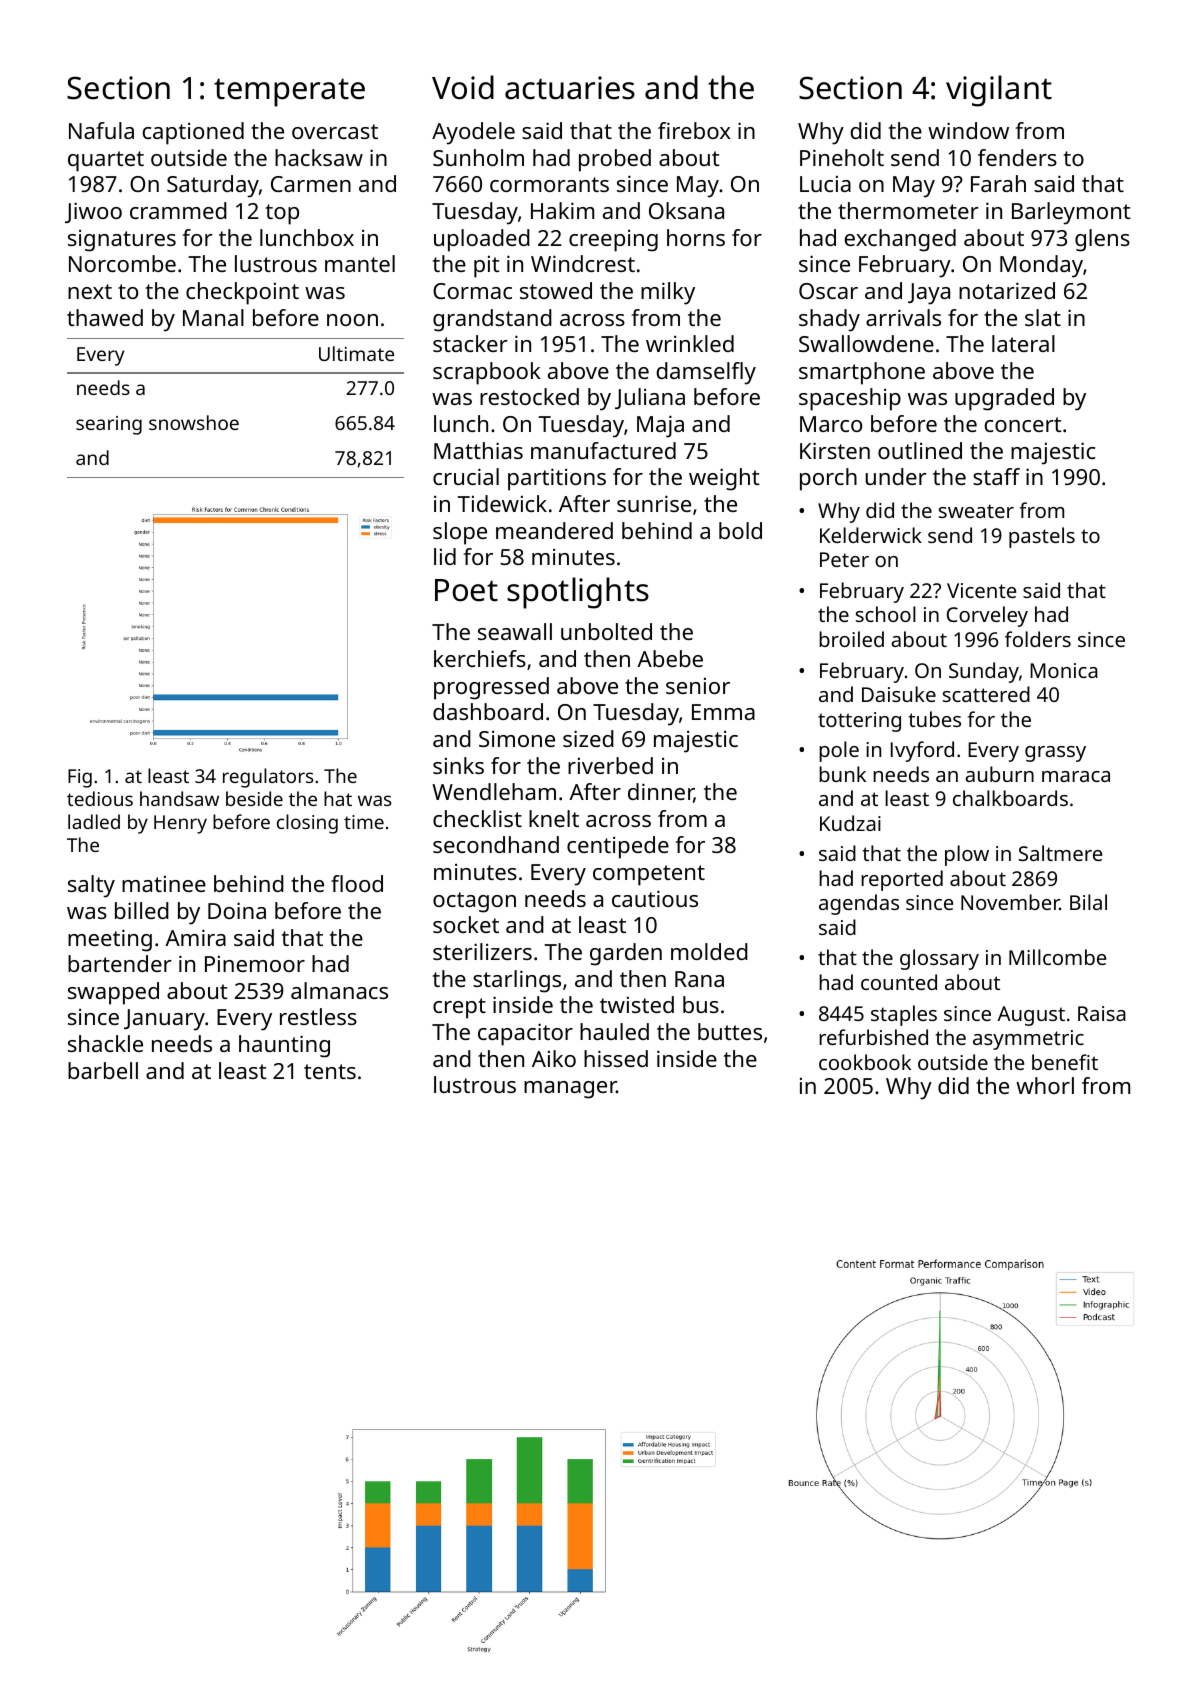  What do you see at coordinates (100, 798) in the image?
I see `tedious` at bounding box center [100, 798].
